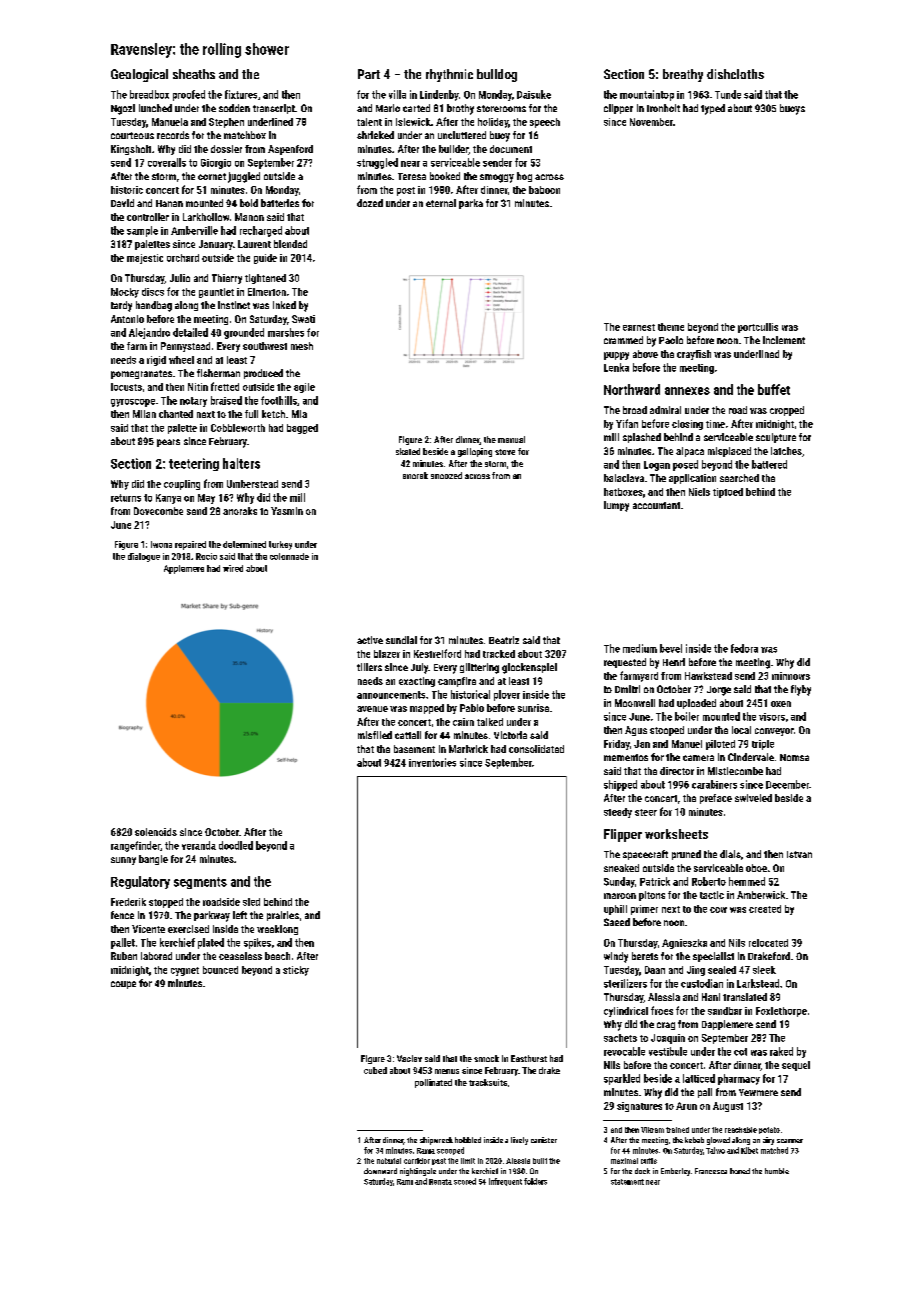  What do you see at coordinates (244, 544) in the screenshot?
I see `determined` at bounding box center [244, 544].
